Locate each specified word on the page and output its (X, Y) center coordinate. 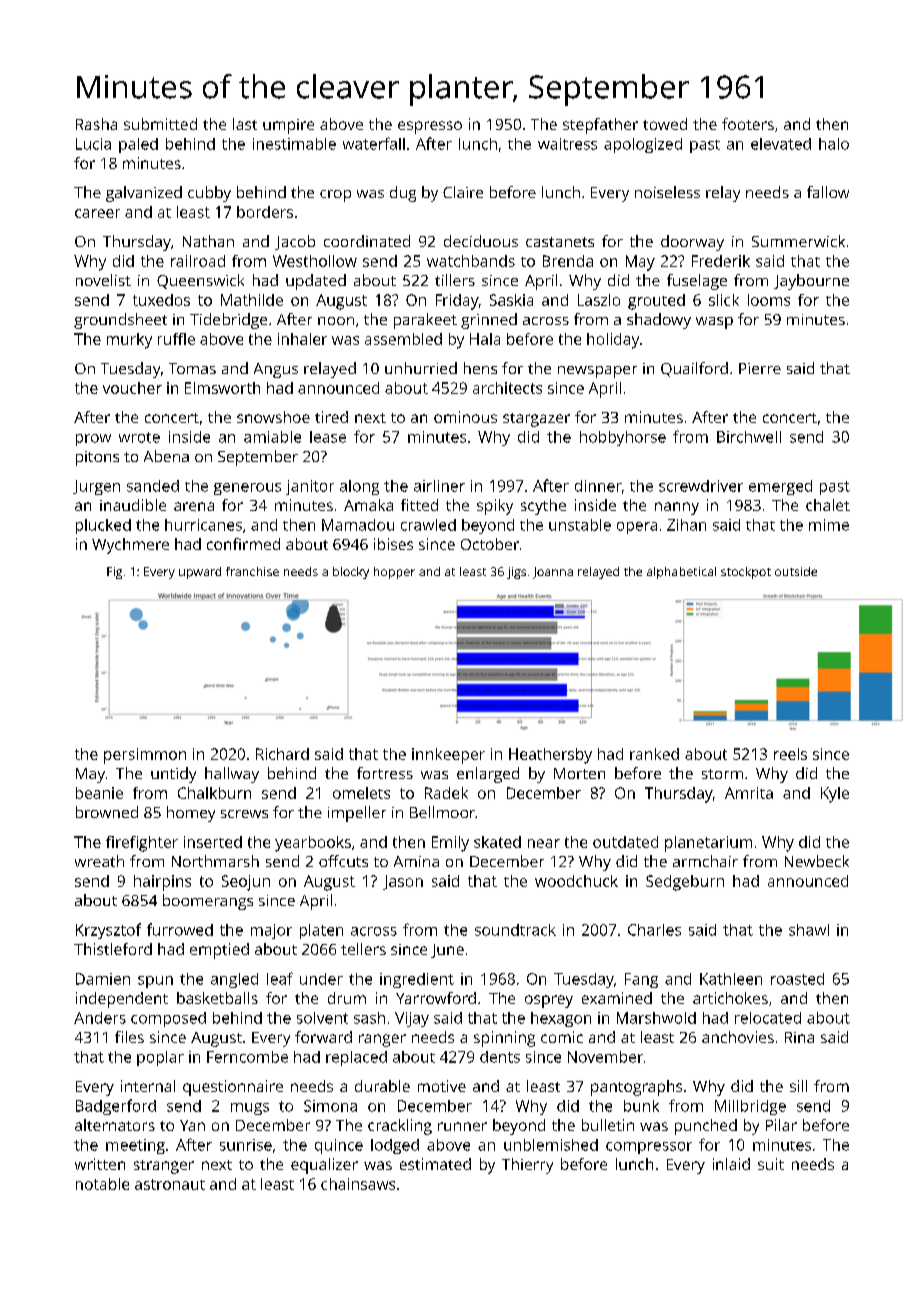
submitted (160, 124)
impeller (357, 814)
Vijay (412, 1019)
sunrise (246, 1145)
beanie (99, 793)
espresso (430, 127)
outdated (625, 842)
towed (665, 124)
